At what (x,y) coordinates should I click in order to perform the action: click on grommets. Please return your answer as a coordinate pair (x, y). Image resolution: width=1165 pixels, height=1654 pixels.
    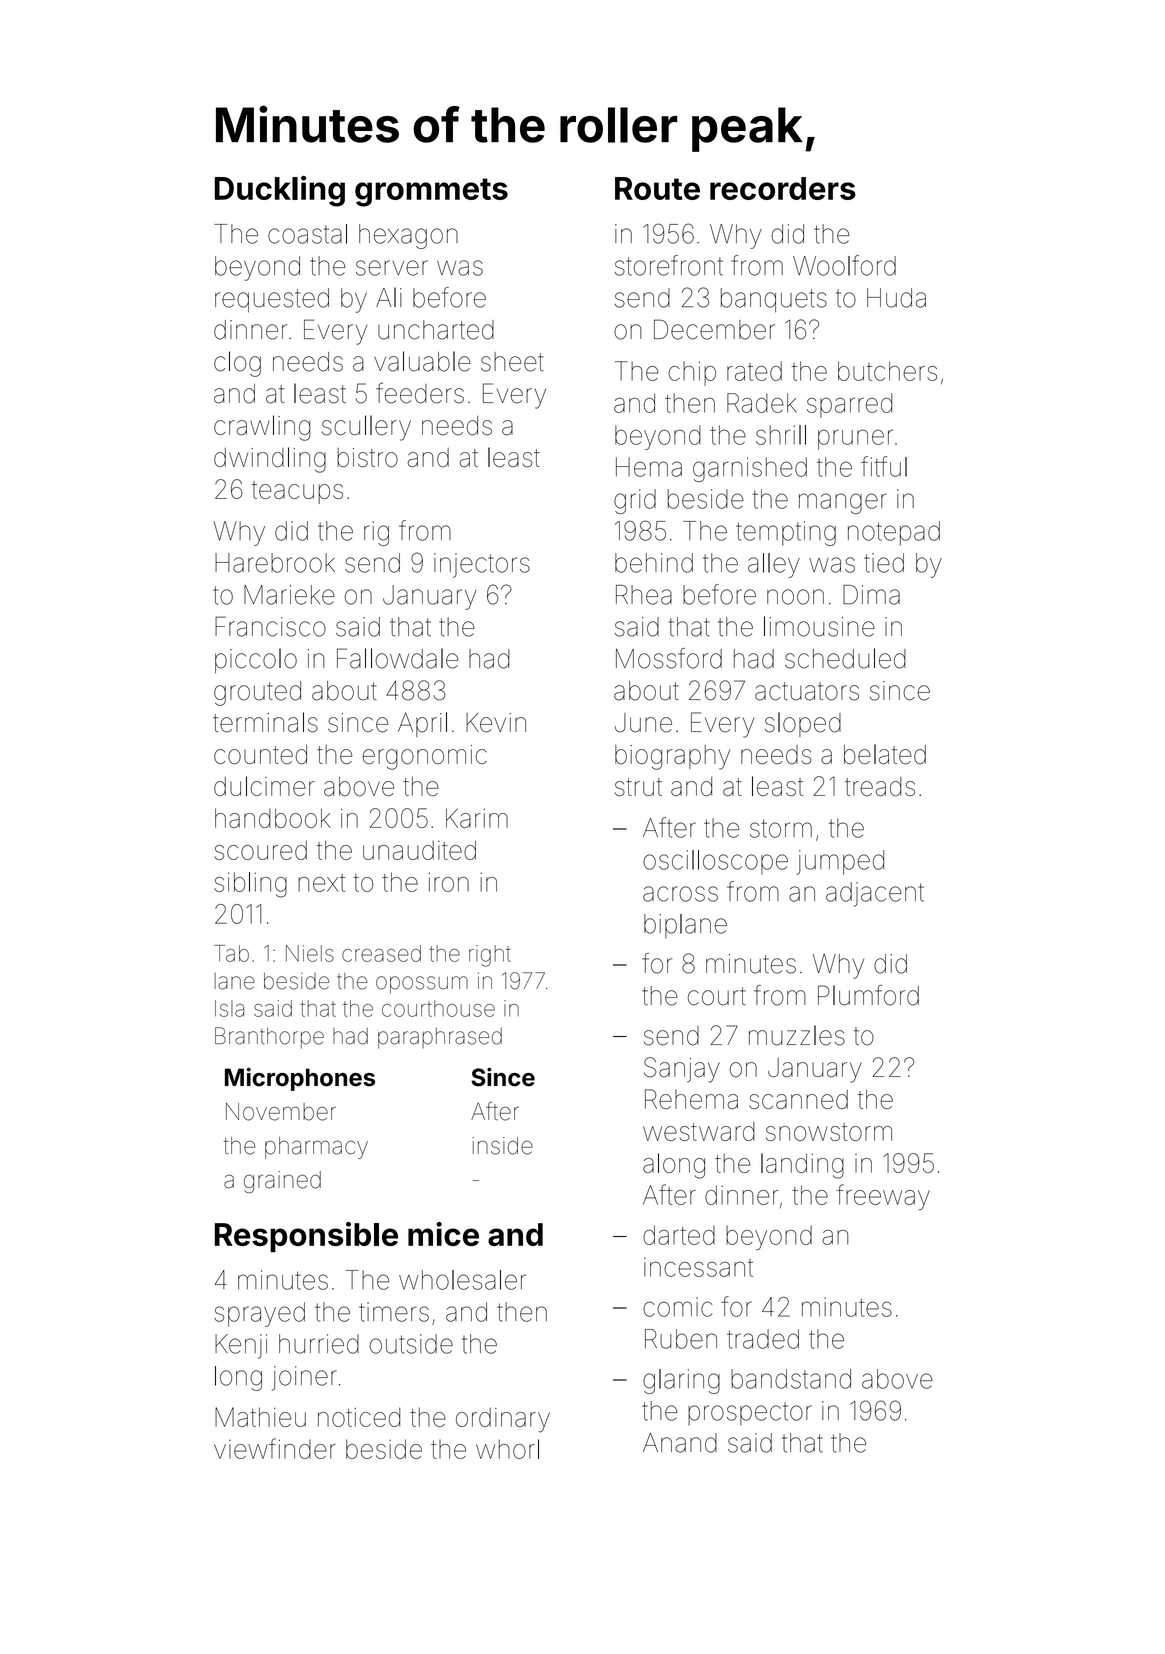
    Looking at the image, I should click on (431, 192).
